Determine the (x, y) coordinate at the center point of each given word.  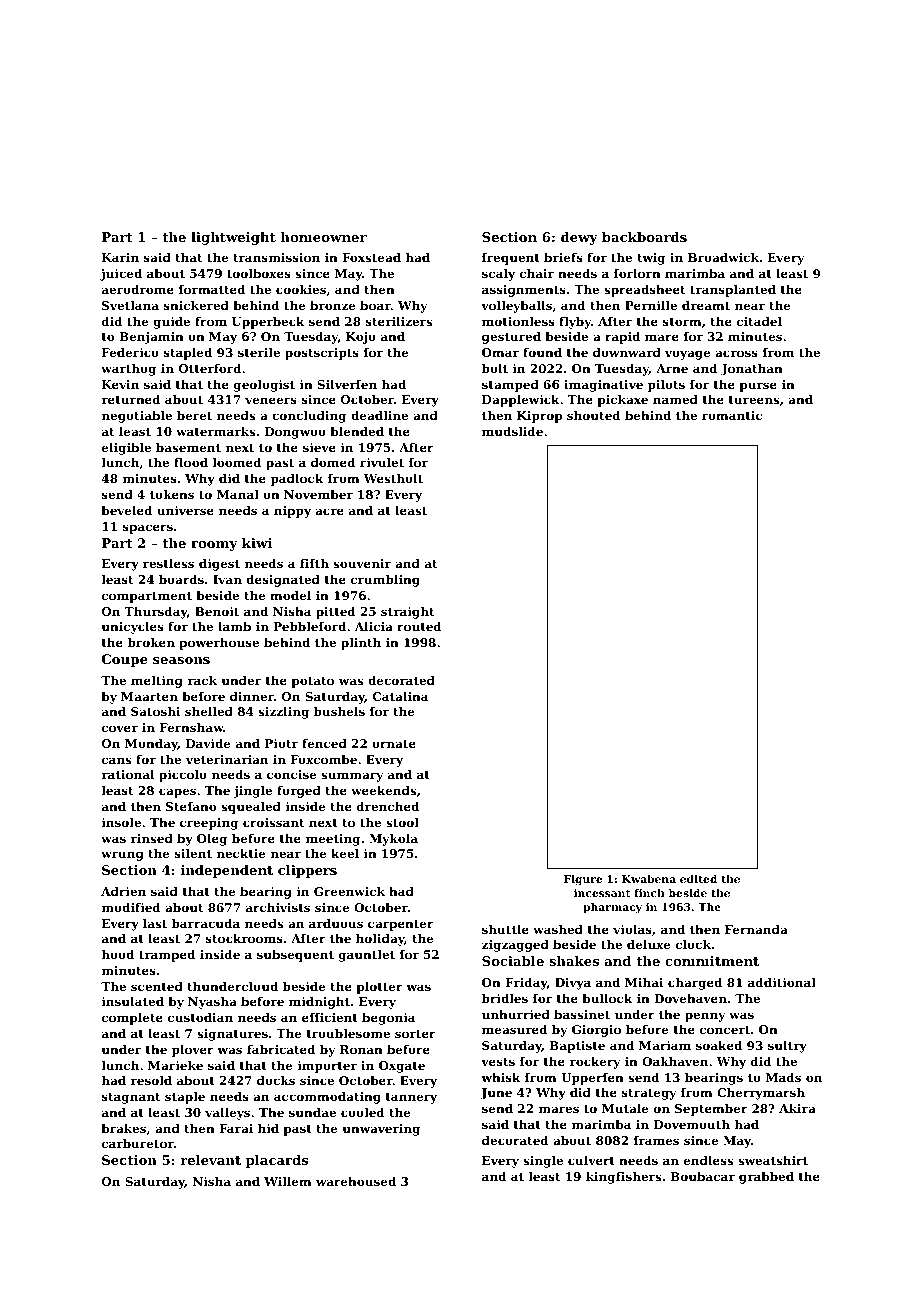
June (496, 1094)
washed (558, 929)
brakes (123, 1128)
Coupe (124, 660)
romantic (732, 415)
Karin (120, 257)
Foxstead (371, 257)
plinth (361, 644)
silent (193, 853)
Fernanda (756, 929)
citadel (759, 321)
